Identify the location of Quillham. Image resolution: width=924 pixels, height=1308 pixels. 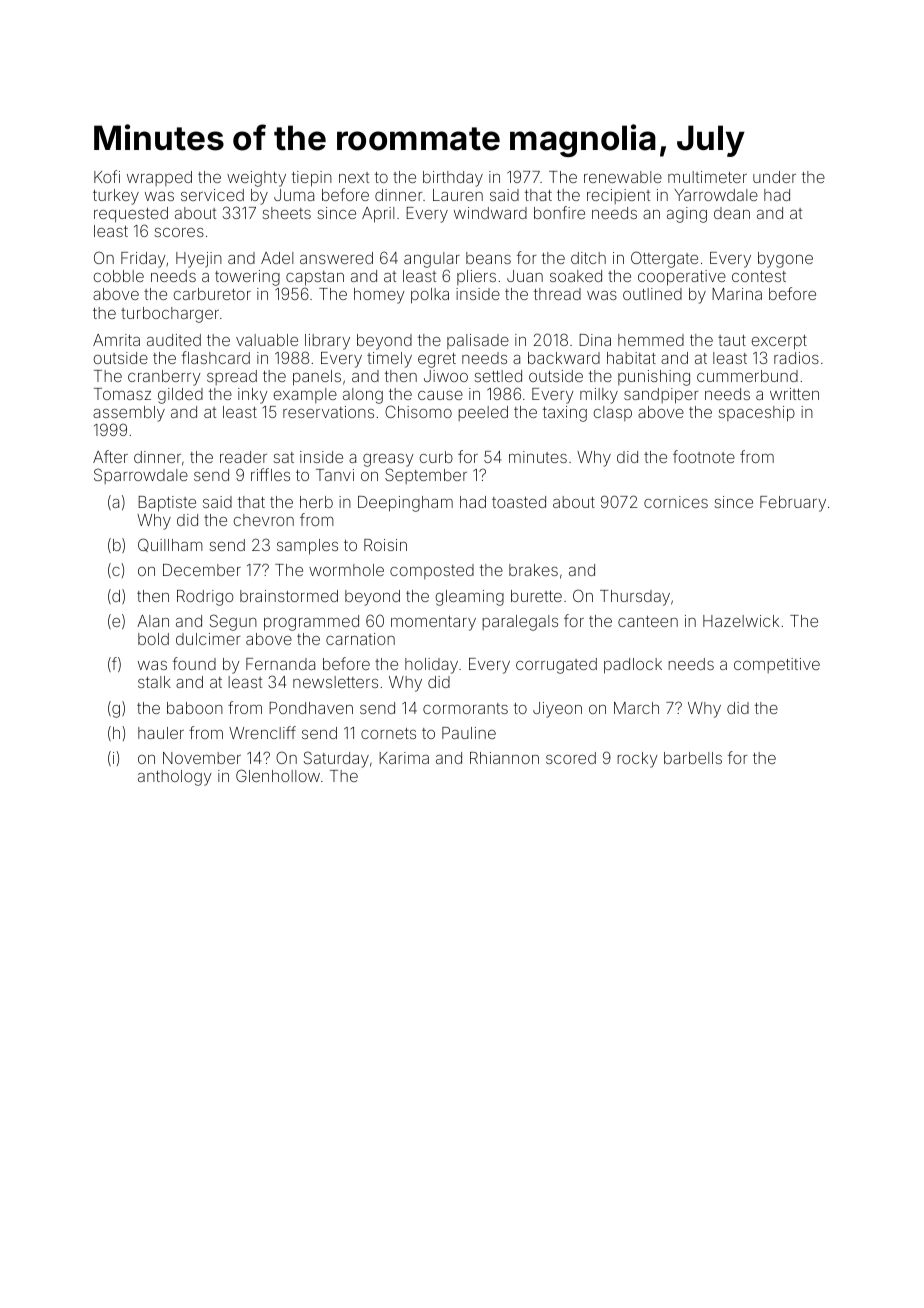
(170, 545).
